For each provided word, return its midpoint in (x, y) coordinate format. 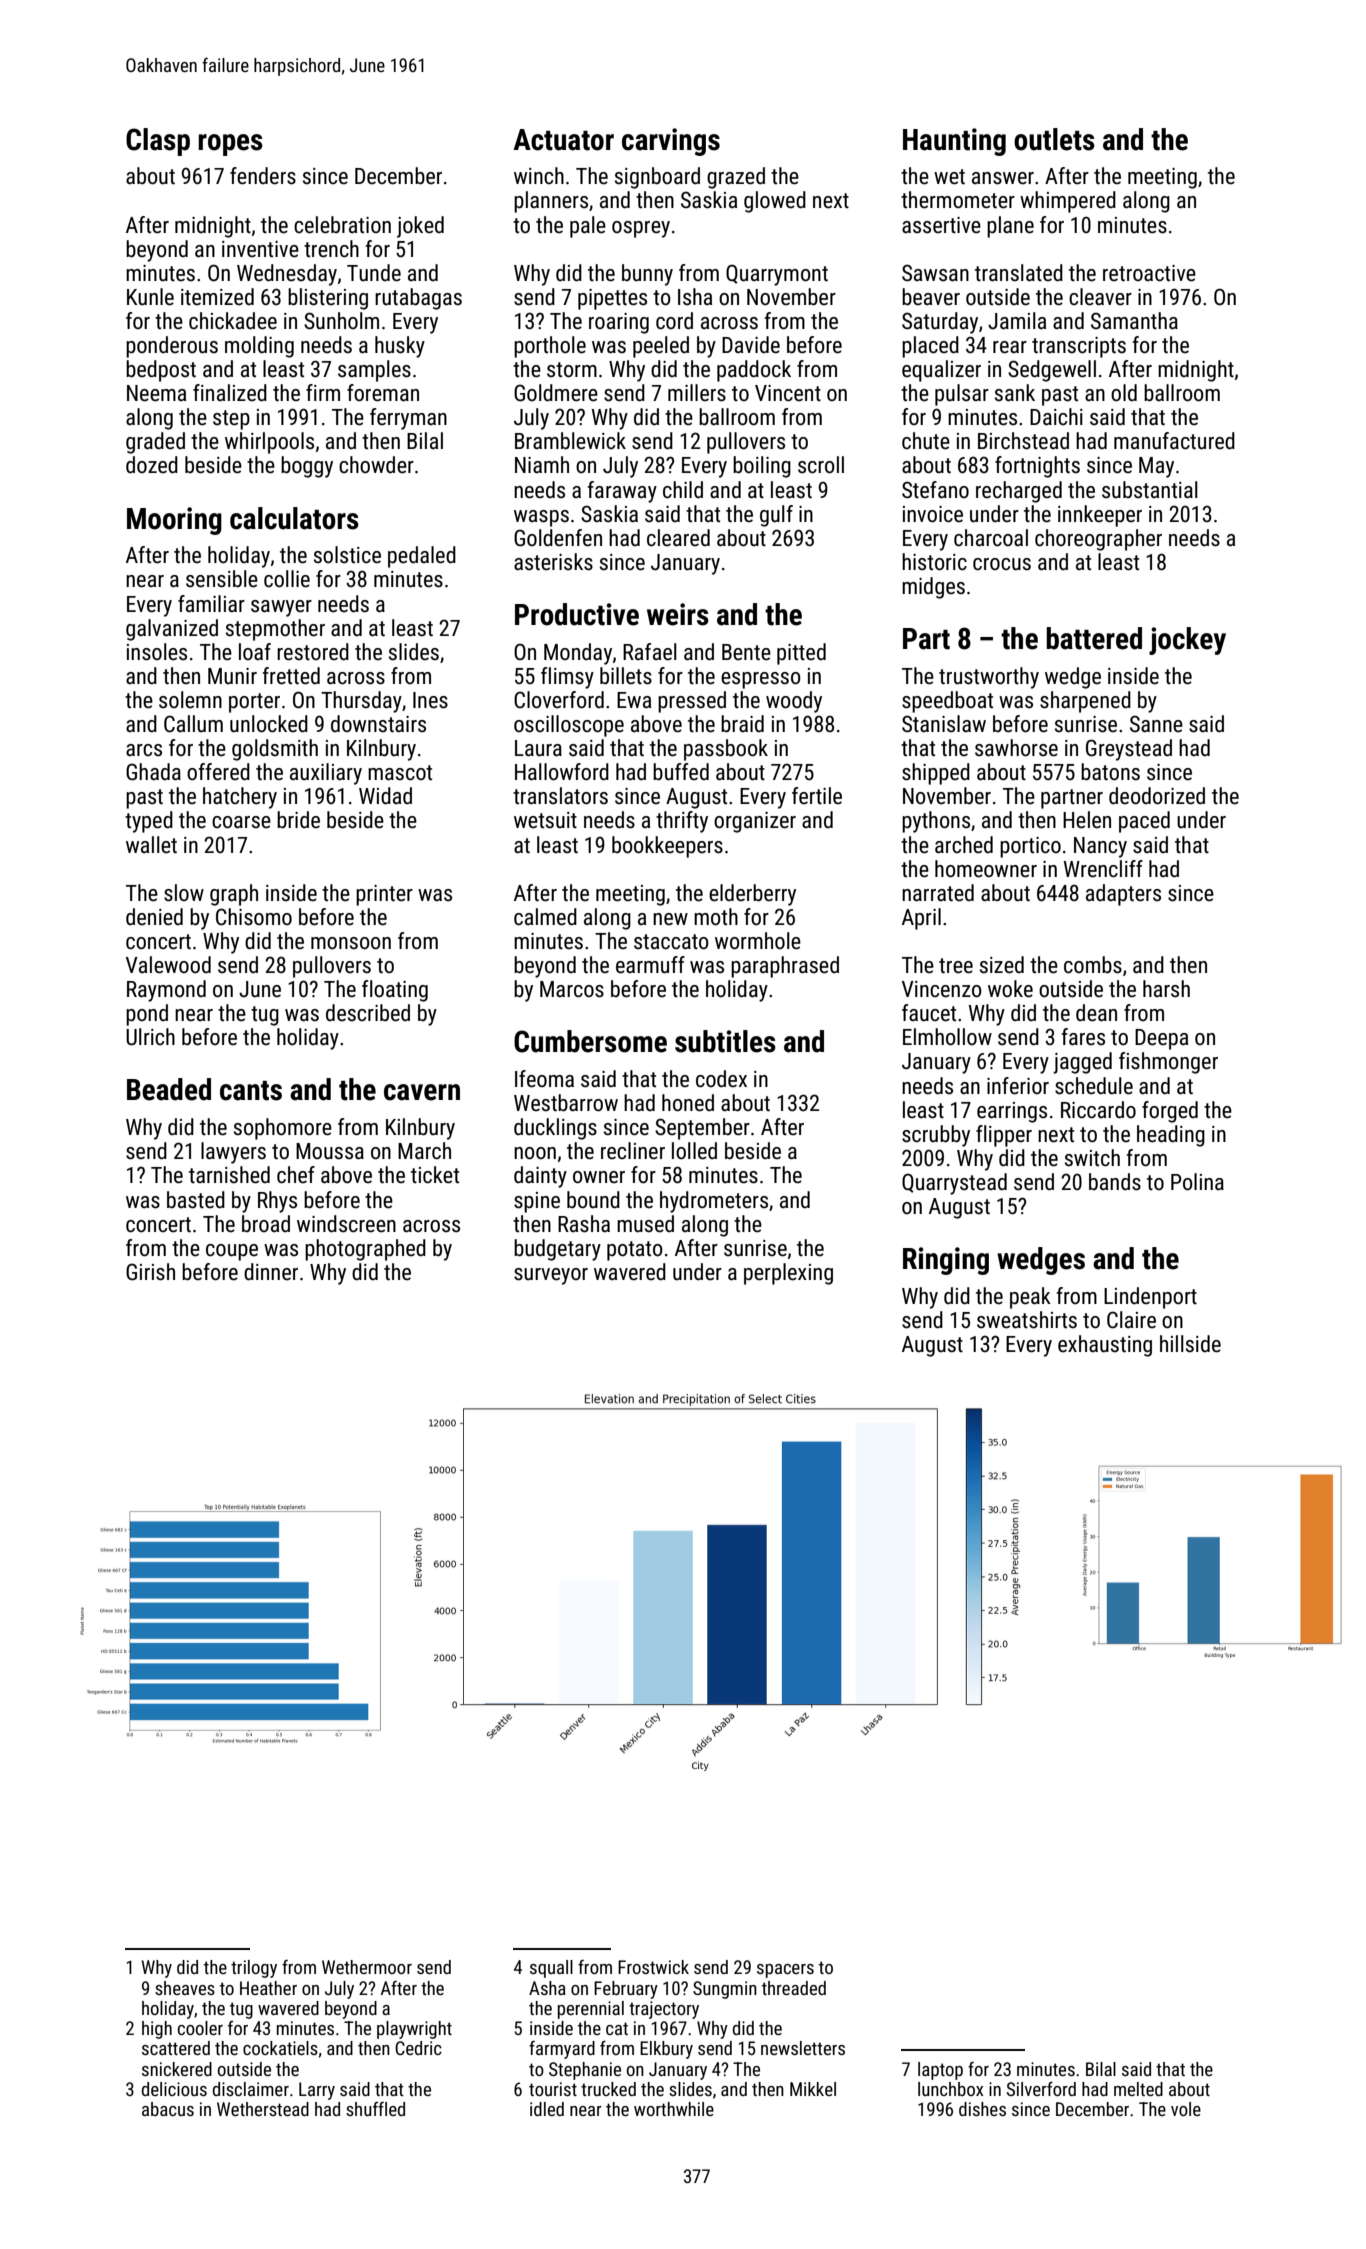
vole (1186, 2109)
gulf (776, 516)
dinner (271, 1272)
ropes (230, 145)
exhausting (1105, 1346)
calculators (294, 518)
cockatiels (280, 2048)
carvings (671, 142)
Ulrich (150, 1037)
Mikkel (813, 2089)
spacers (785, 1971)
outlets (1054, 139)
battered (1094, 638)
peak (1030, 1298)
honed (688, 1103)
